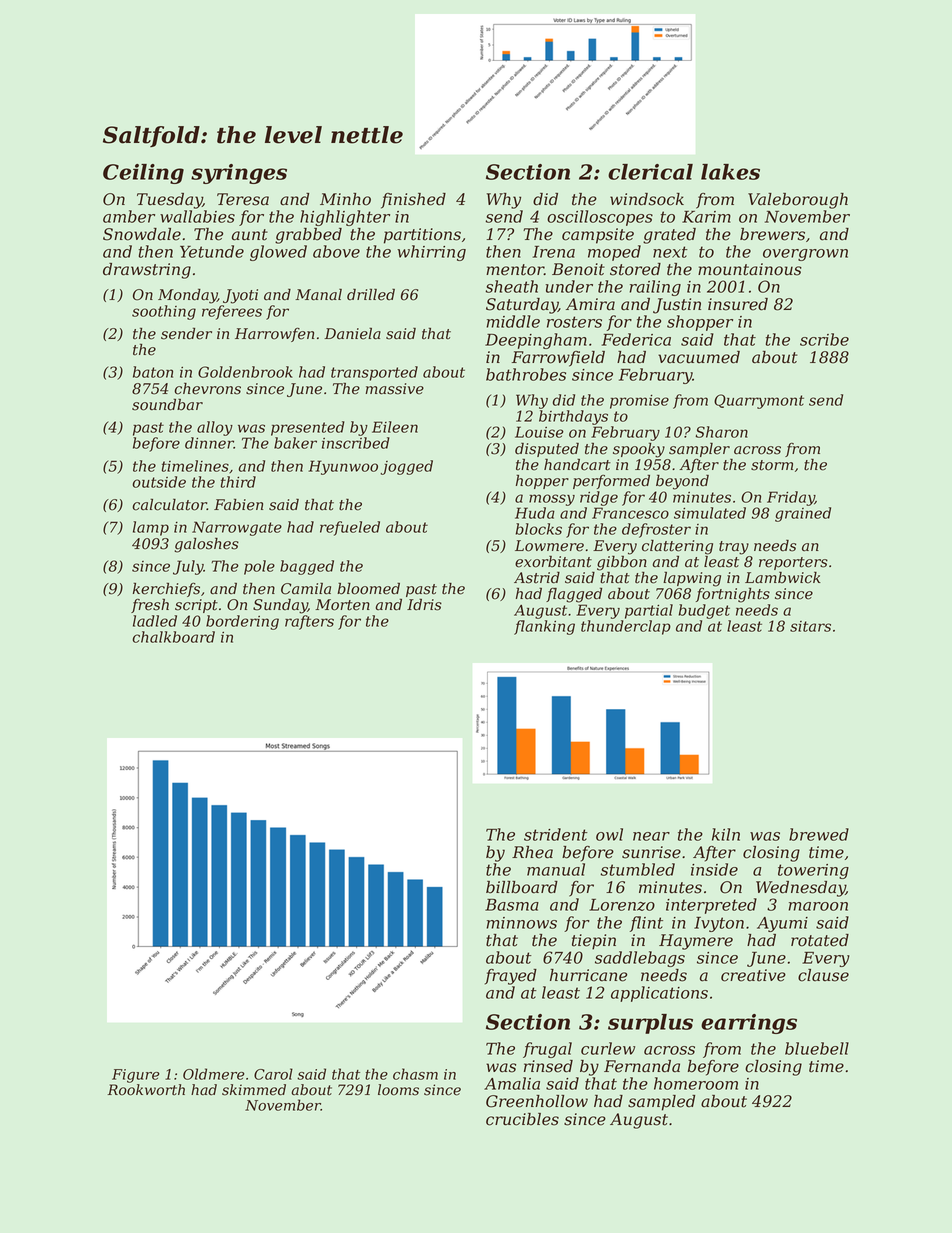  I want to click on amber, so click(129, 216).
